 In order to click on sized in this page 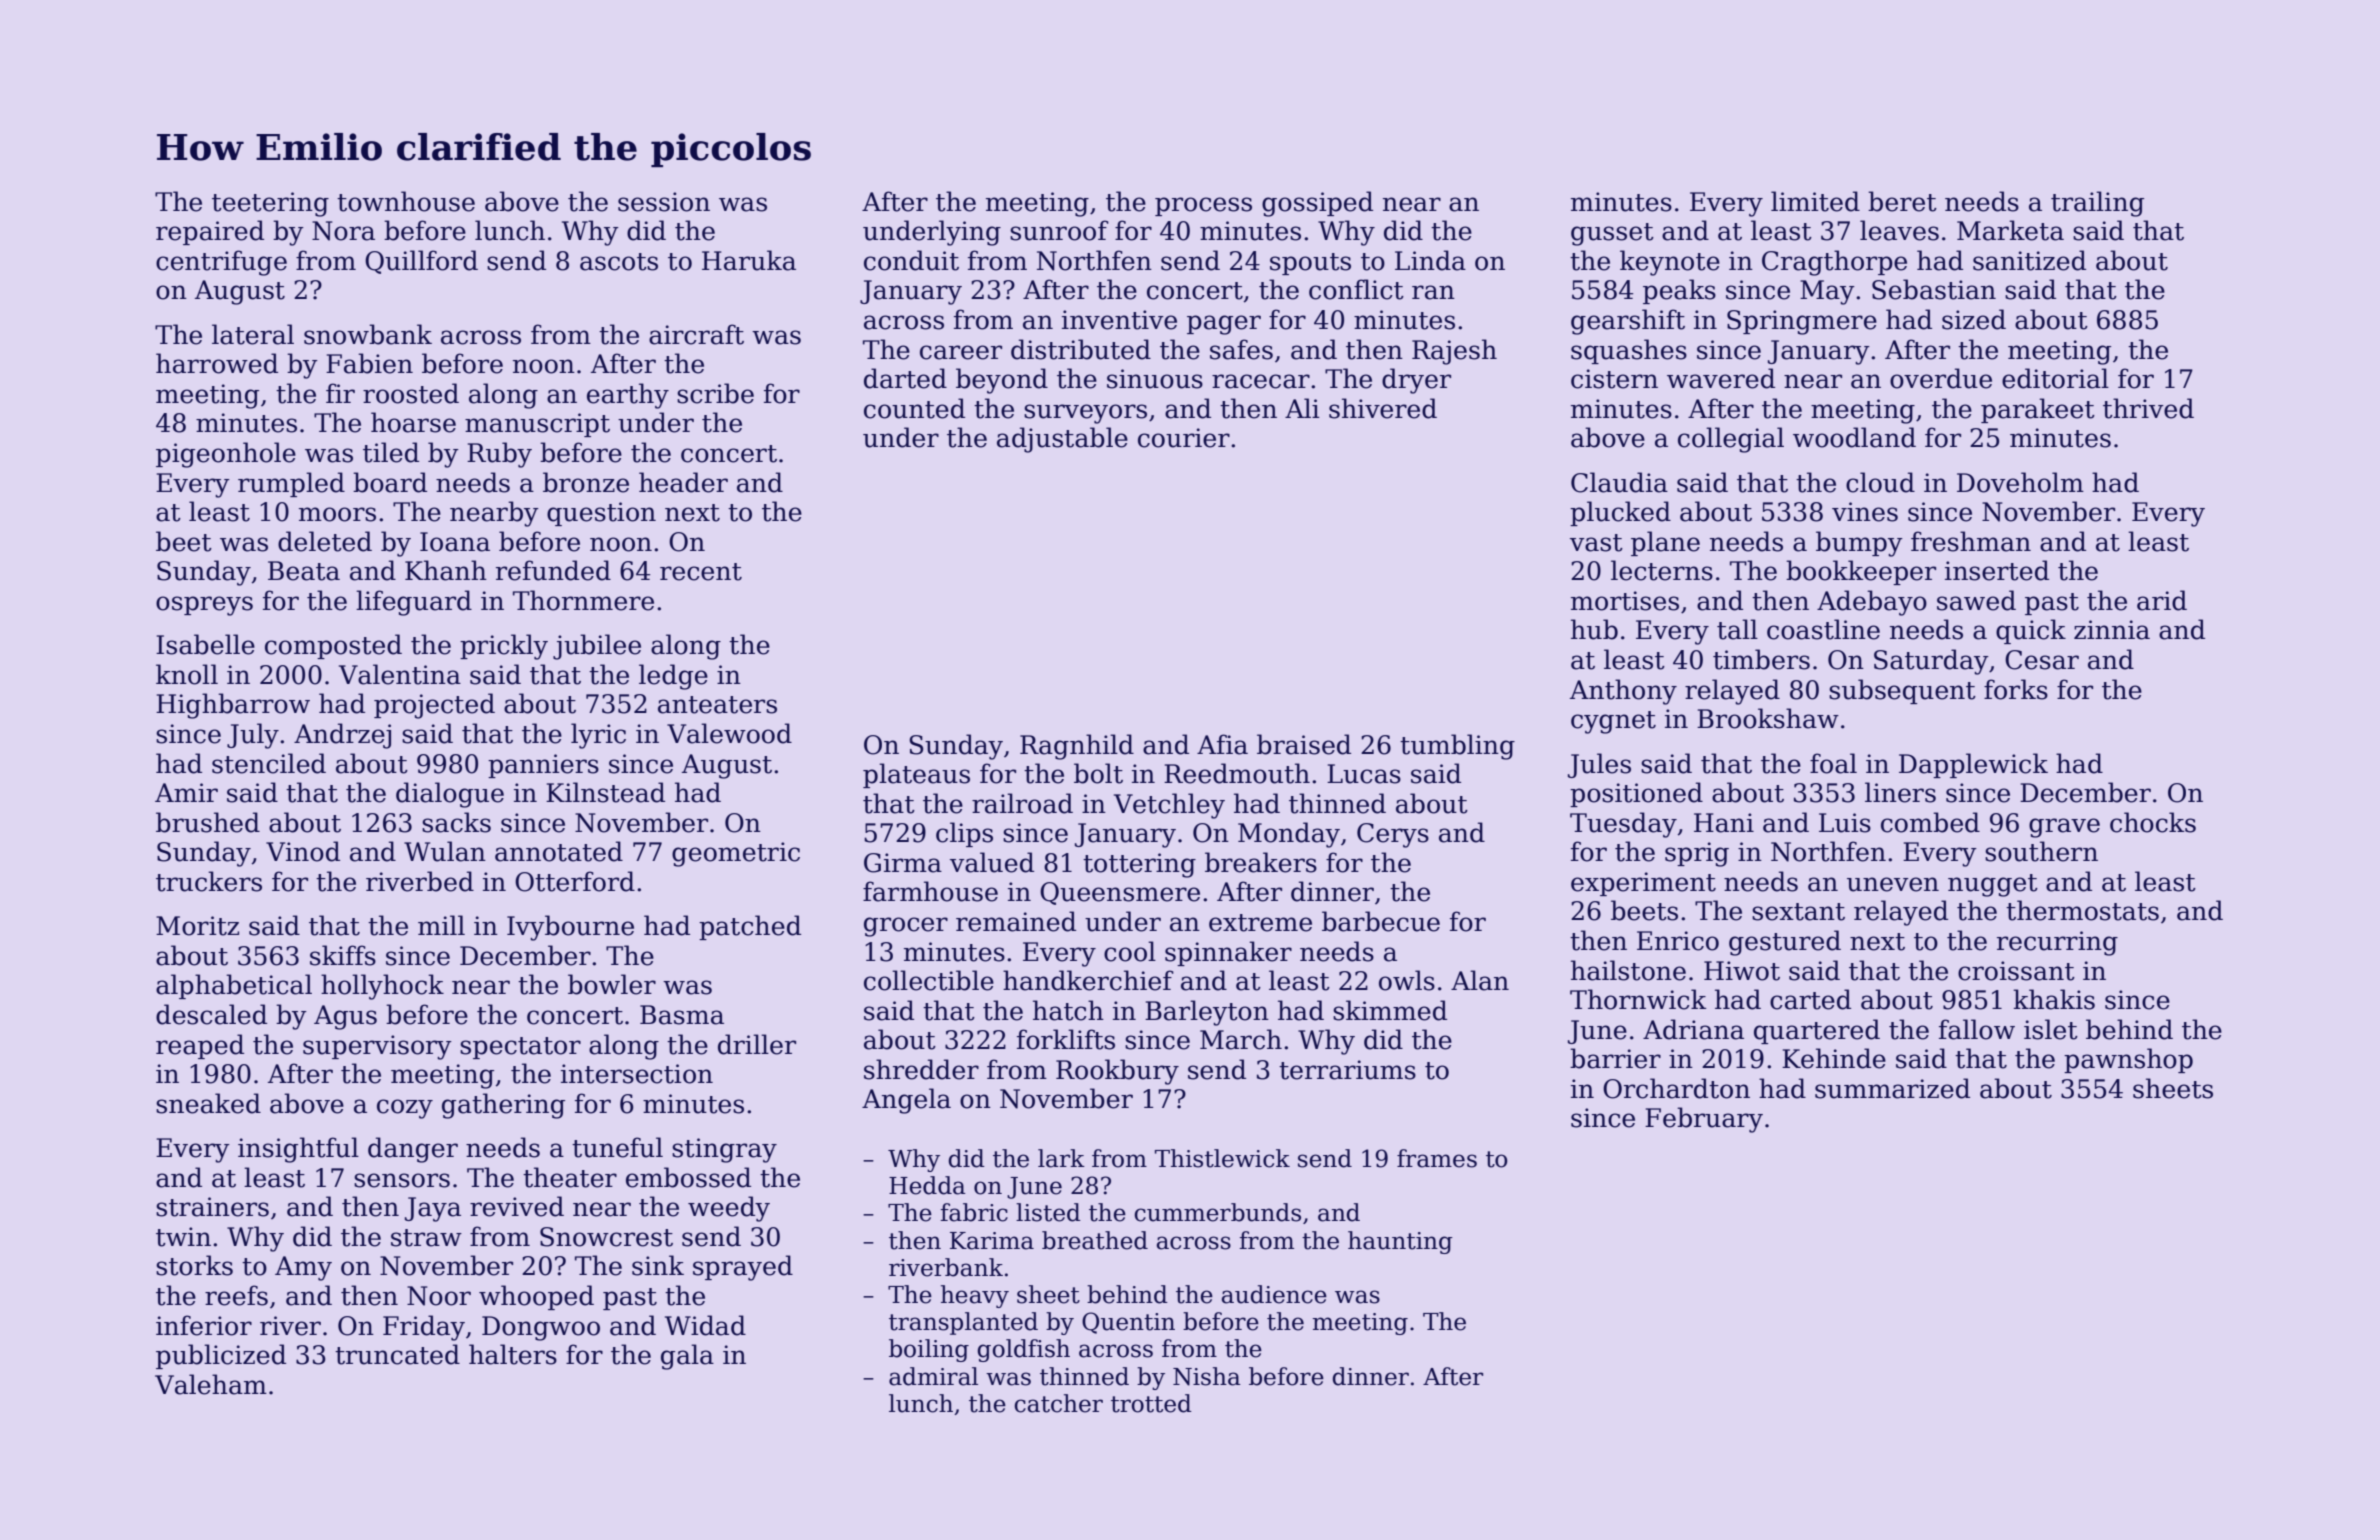, I will do `click(1974, 319)`.
